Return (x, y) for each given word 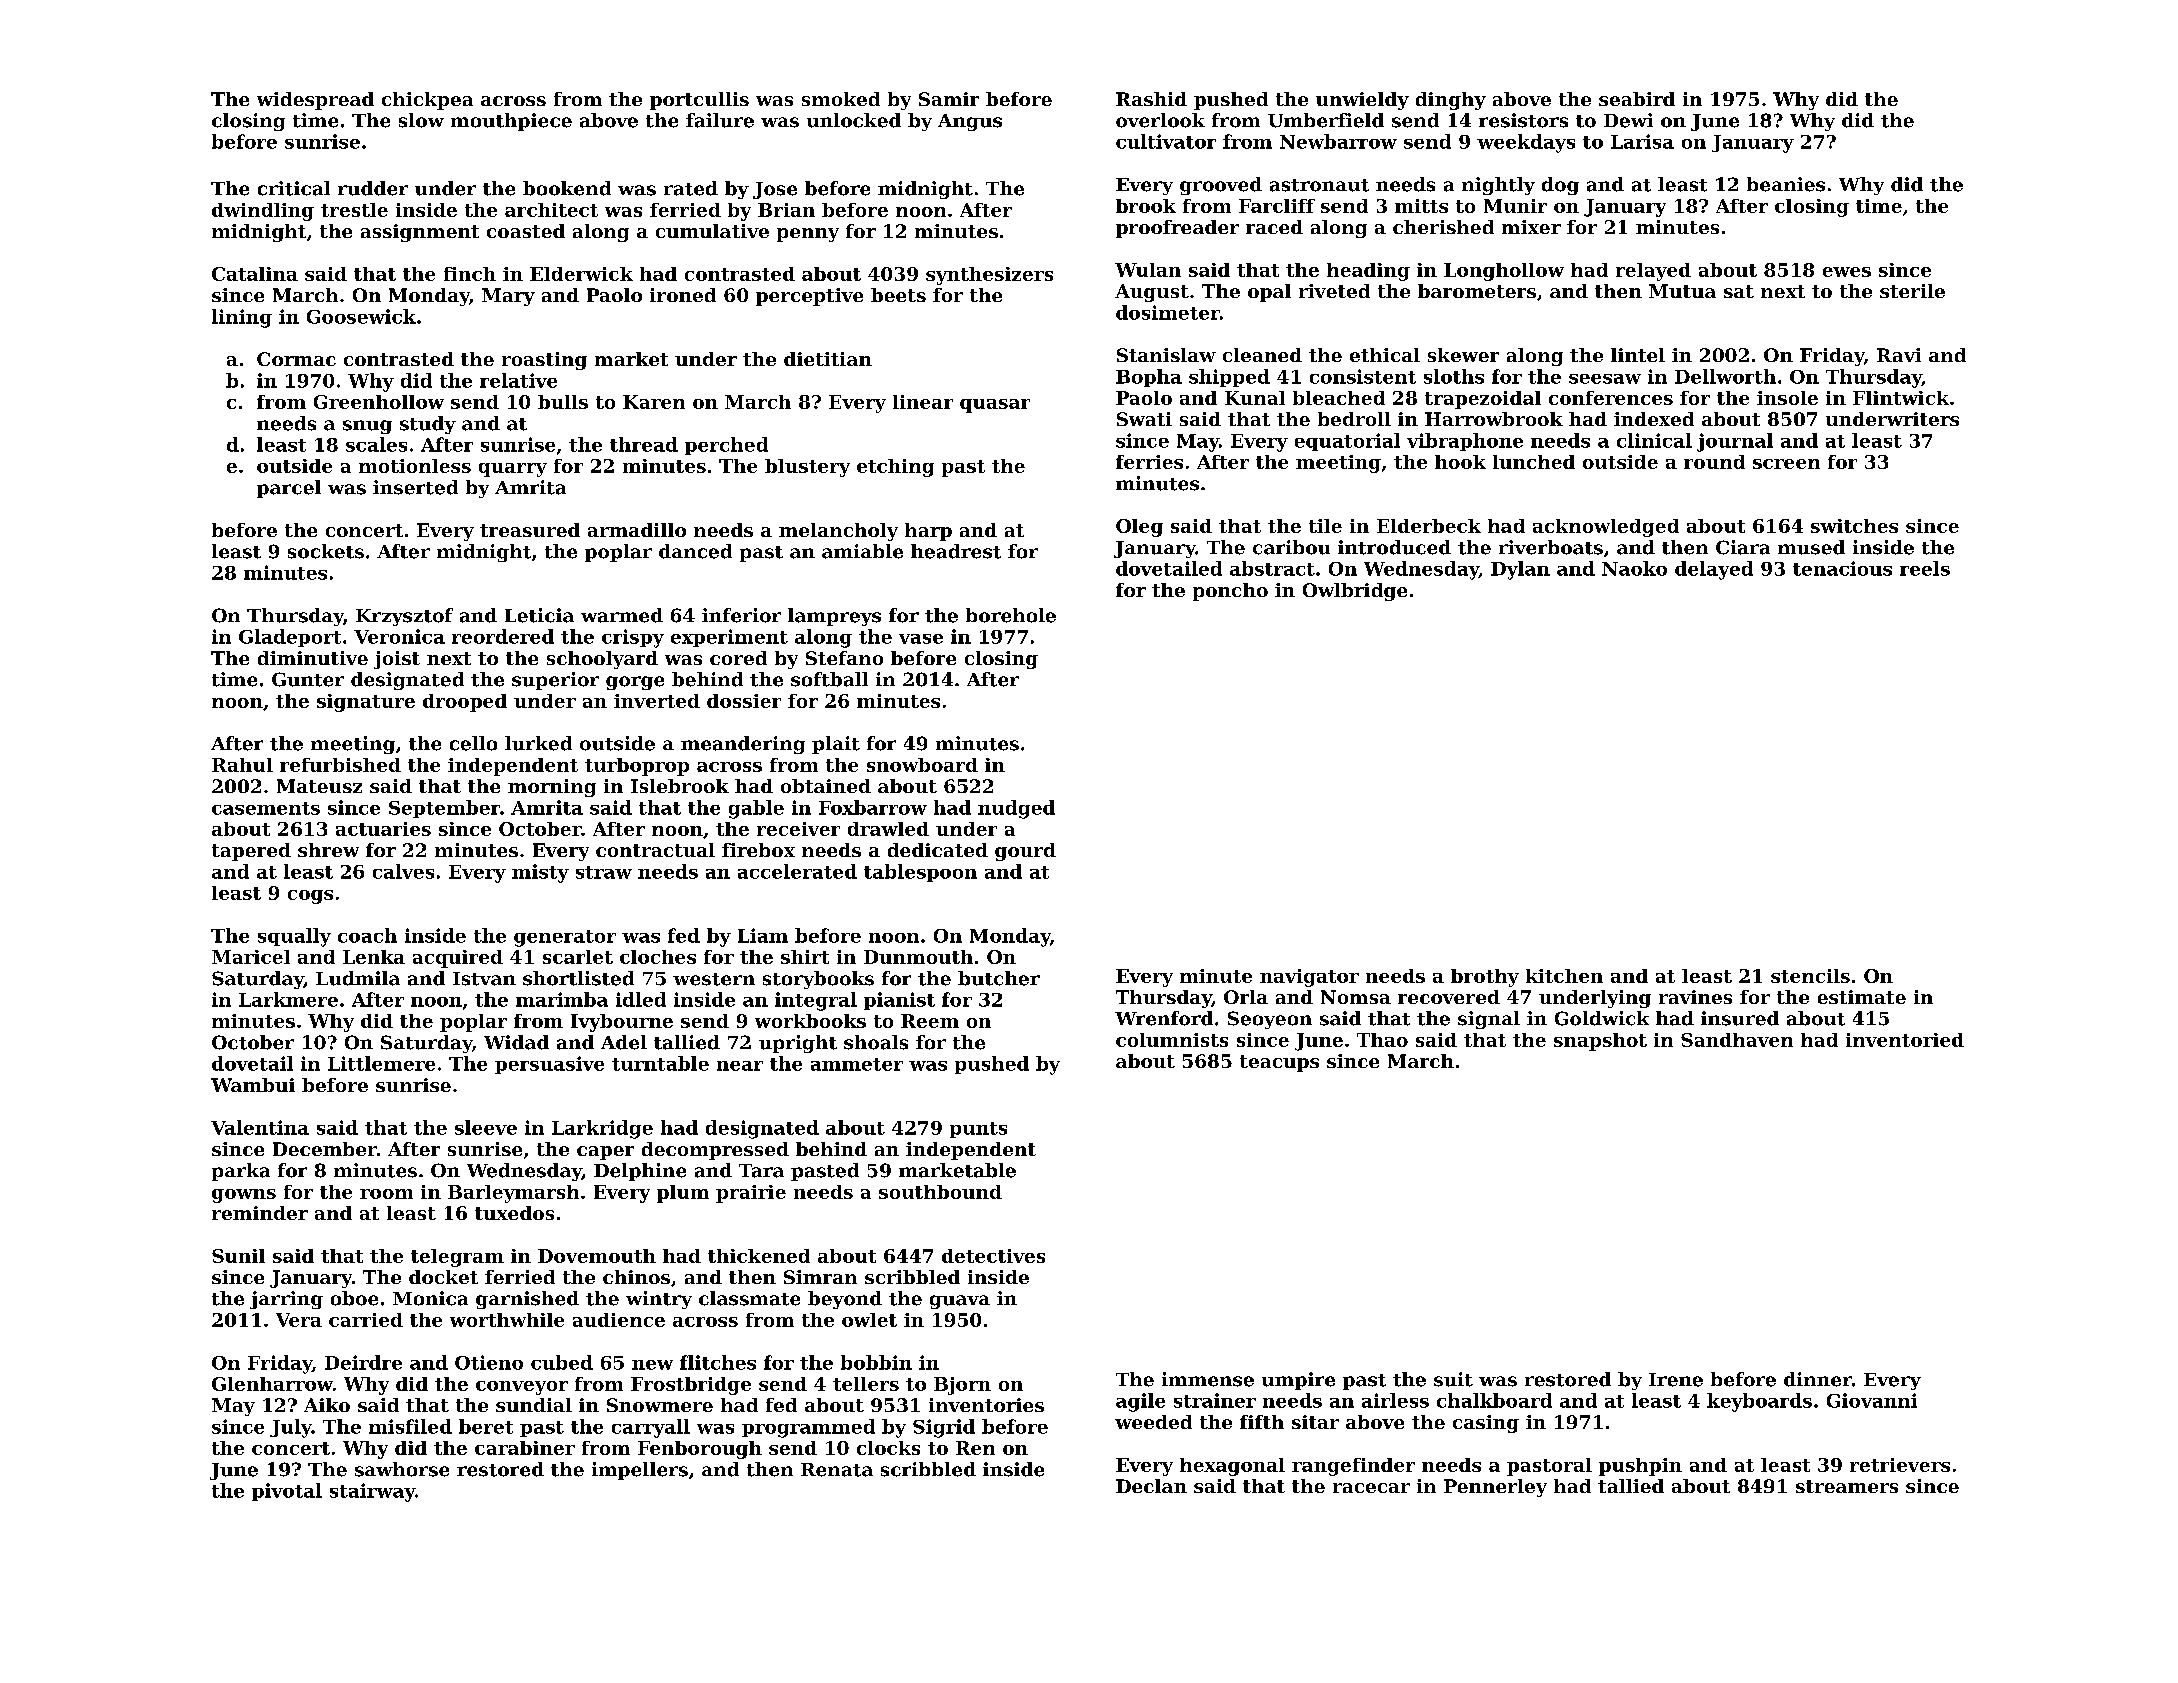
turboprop (637, 767)
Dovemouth (597, 1256)
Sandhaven (1737, 1040)
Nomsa (1356, 997)
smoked (841, 99)
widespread (315, 101)
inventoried (1905, 1040)
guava (960, 1302)
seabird (1637, 99)
